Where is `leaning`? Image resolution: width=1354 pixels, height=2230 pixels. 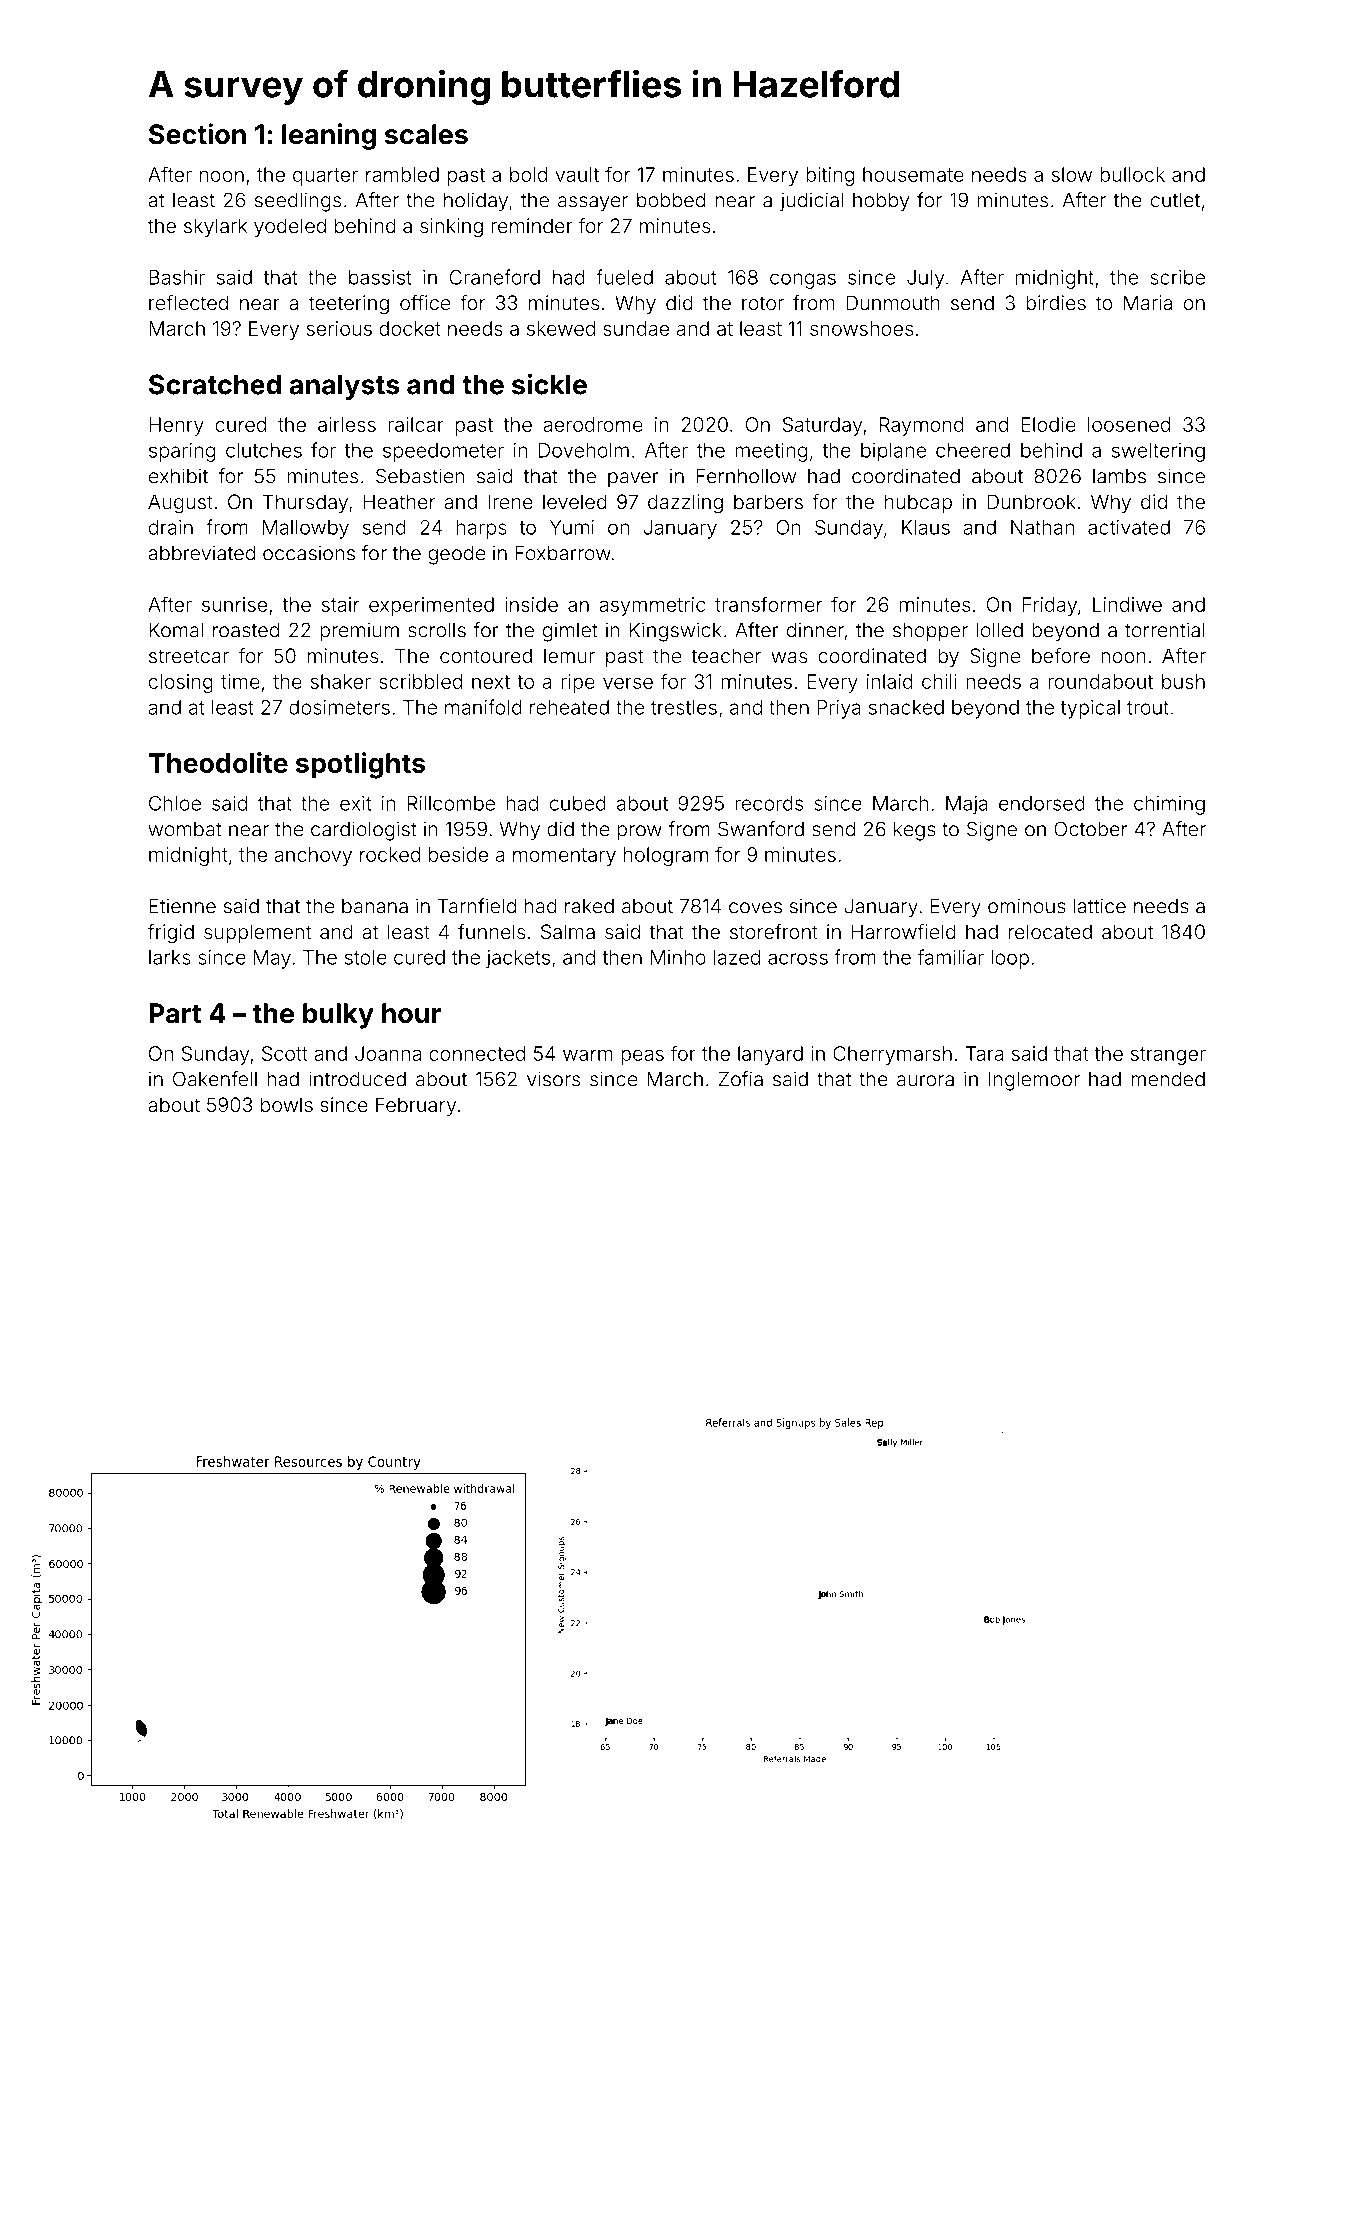 leaning is located at coordinates (329, 136).
